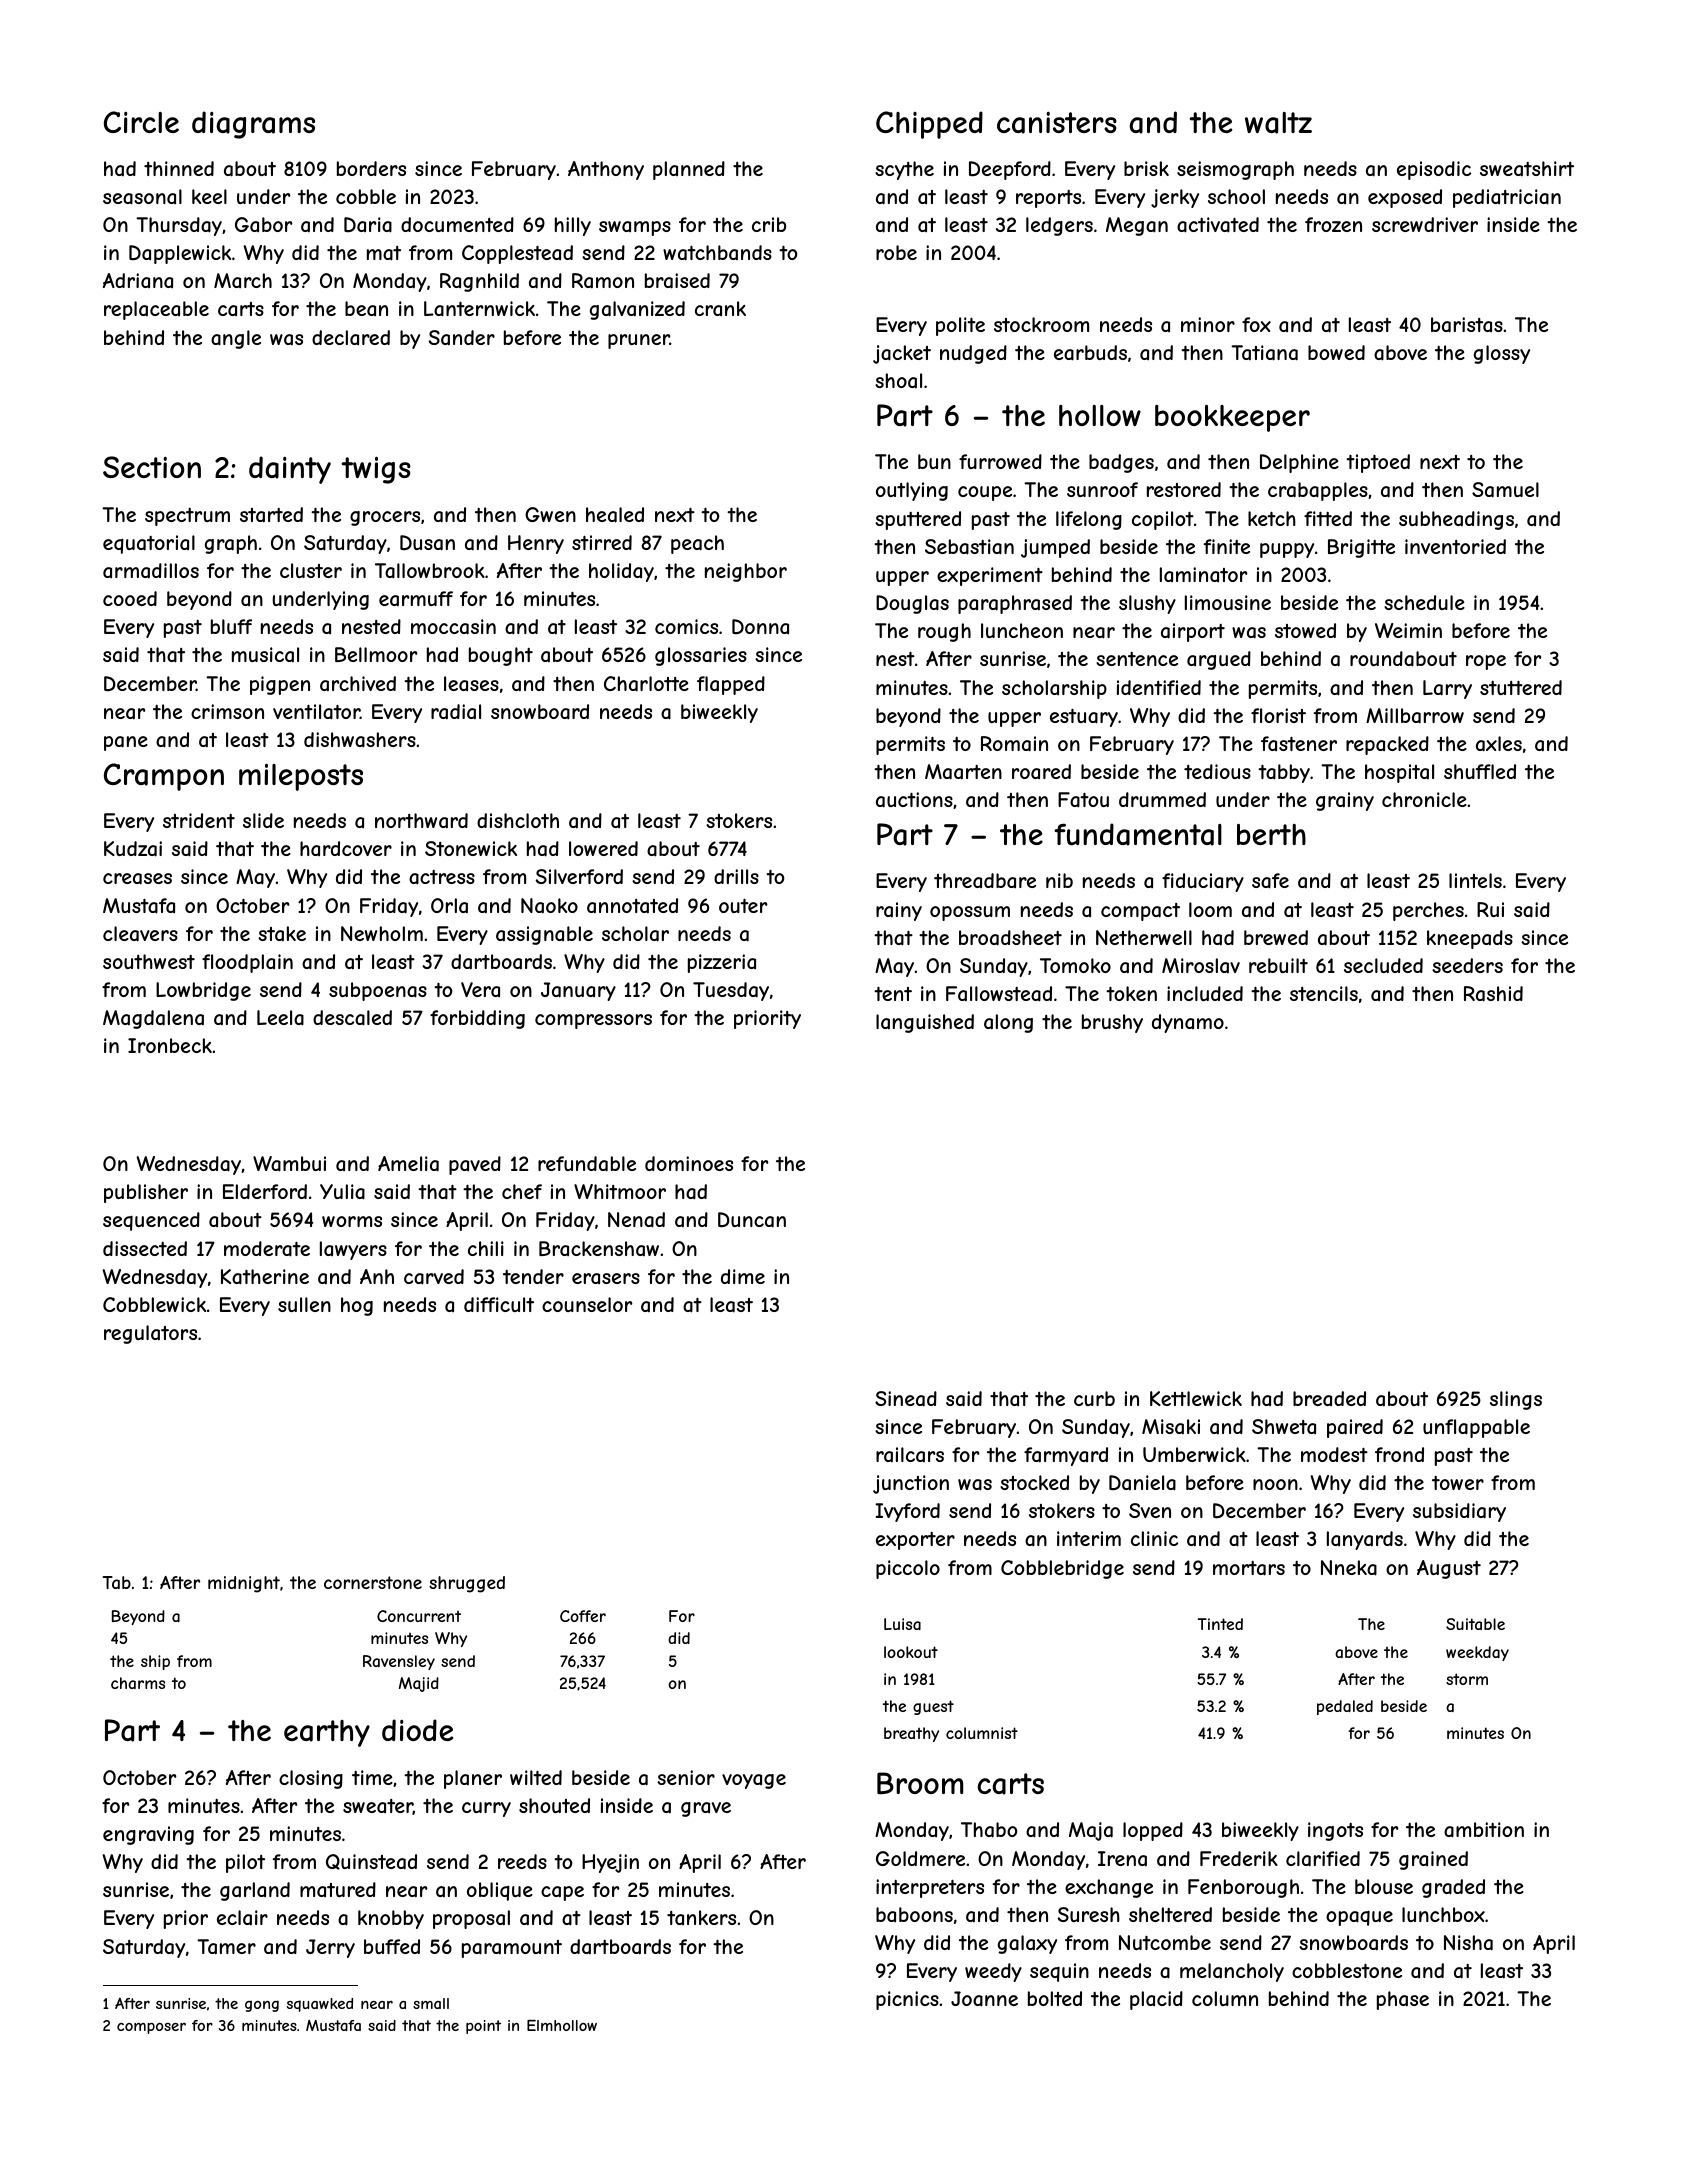 The width and height of the image is (1683, 2178). I want to click on Yulia, so click(342, 1192).
